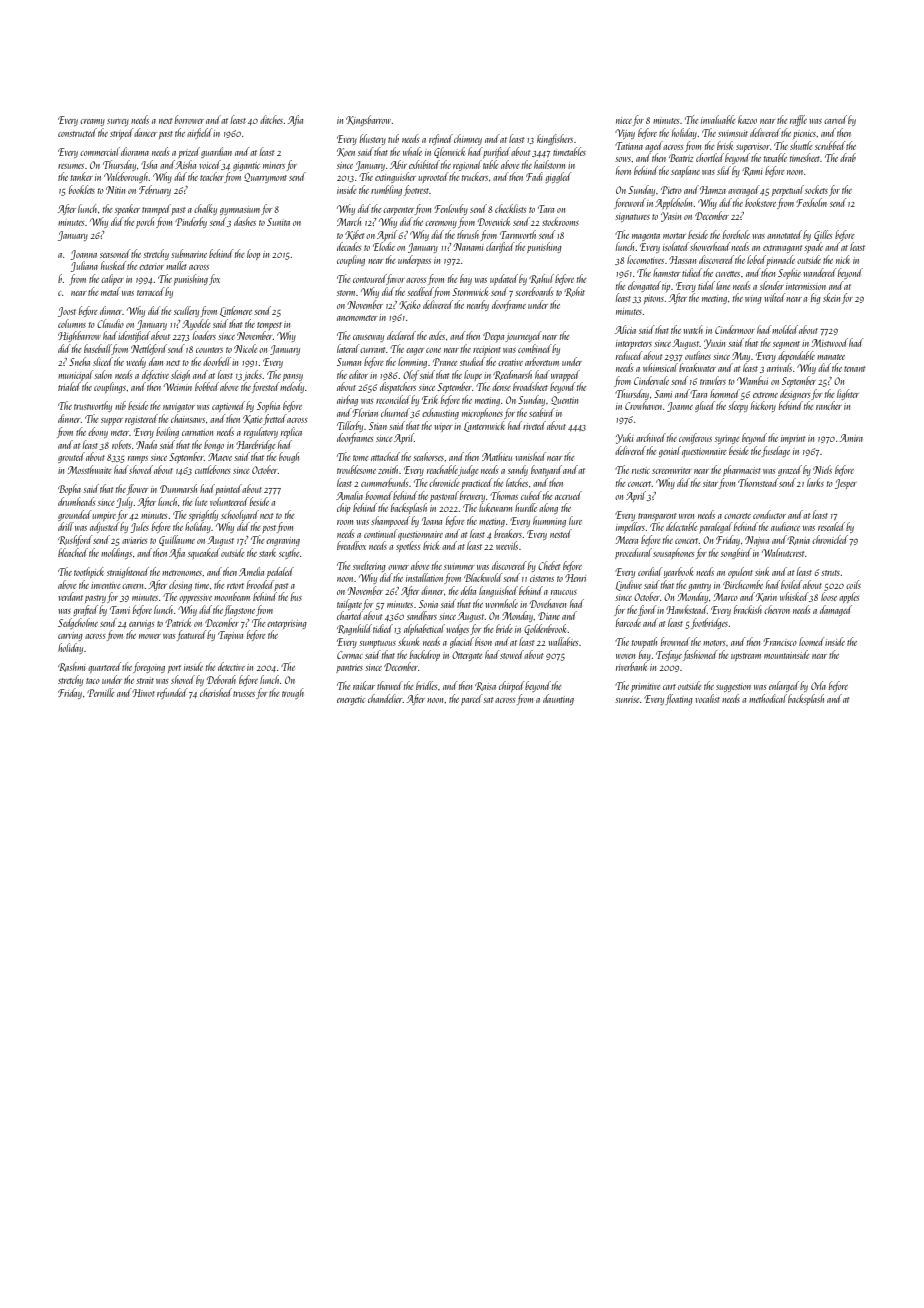 This screenshot has height=1308, width=924. I want to click on troublesome, so click(356, 469).
